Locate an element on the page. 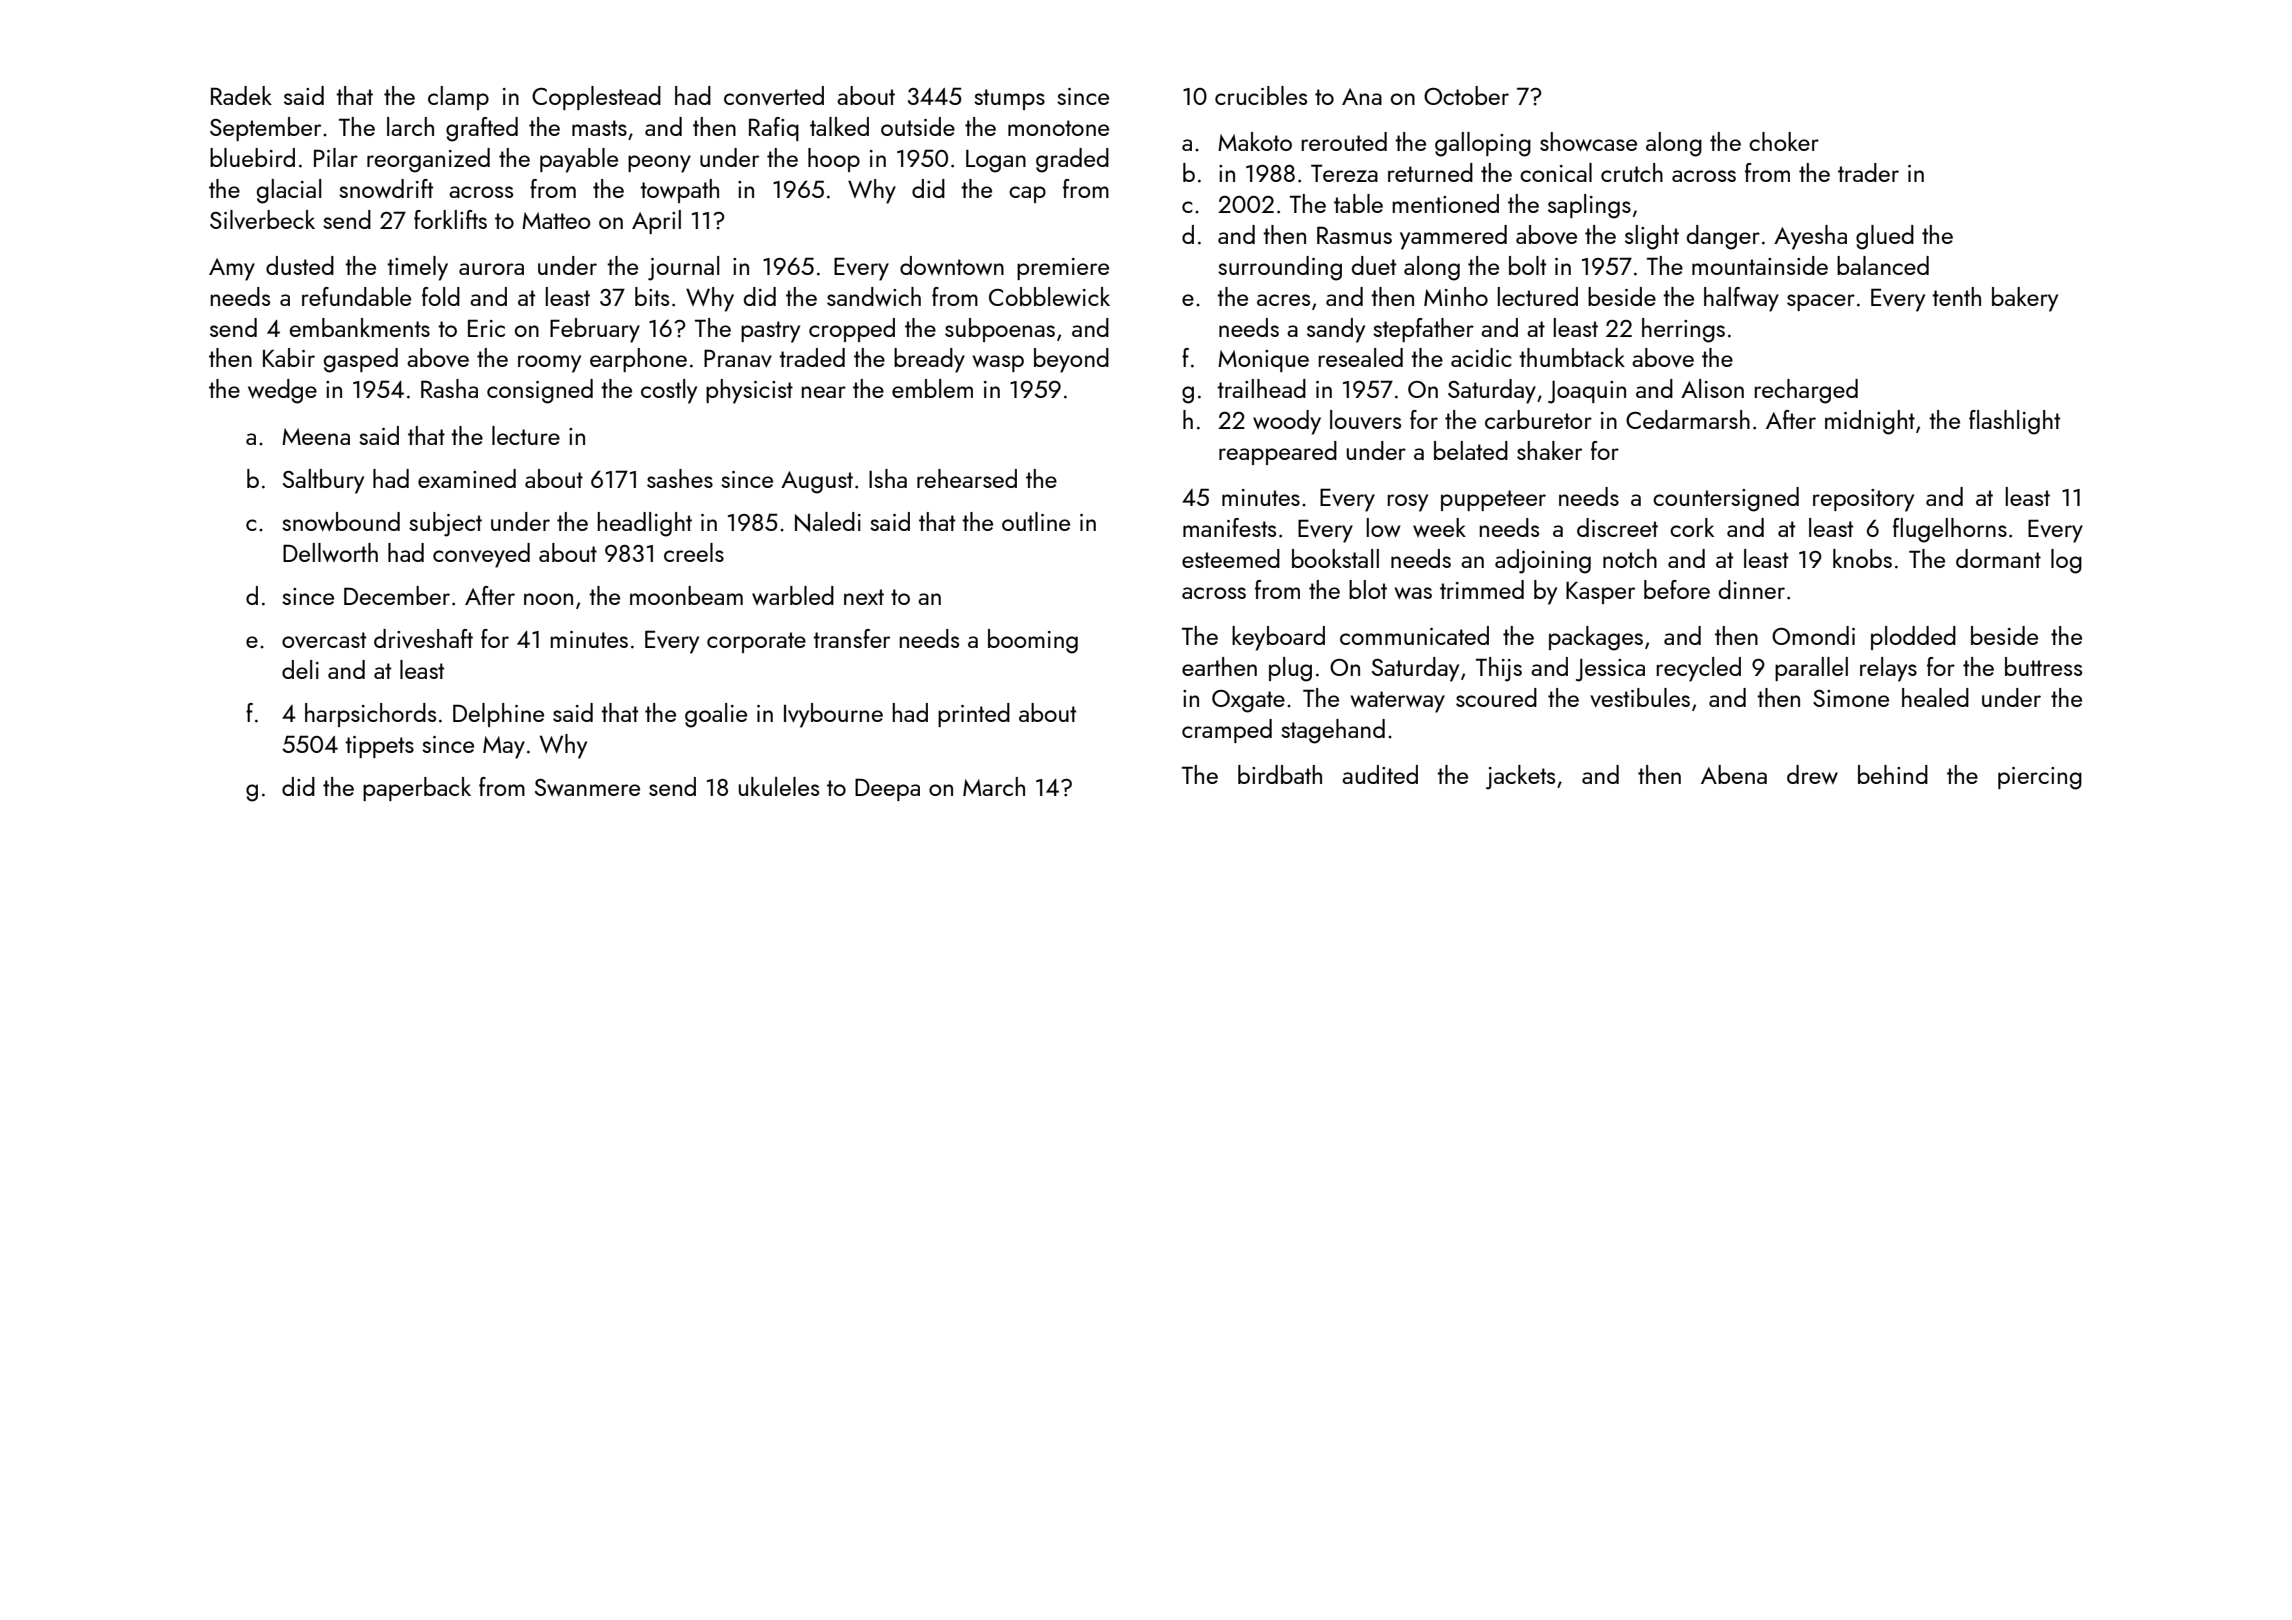  bakery is located at coordinates (2025, 299).
